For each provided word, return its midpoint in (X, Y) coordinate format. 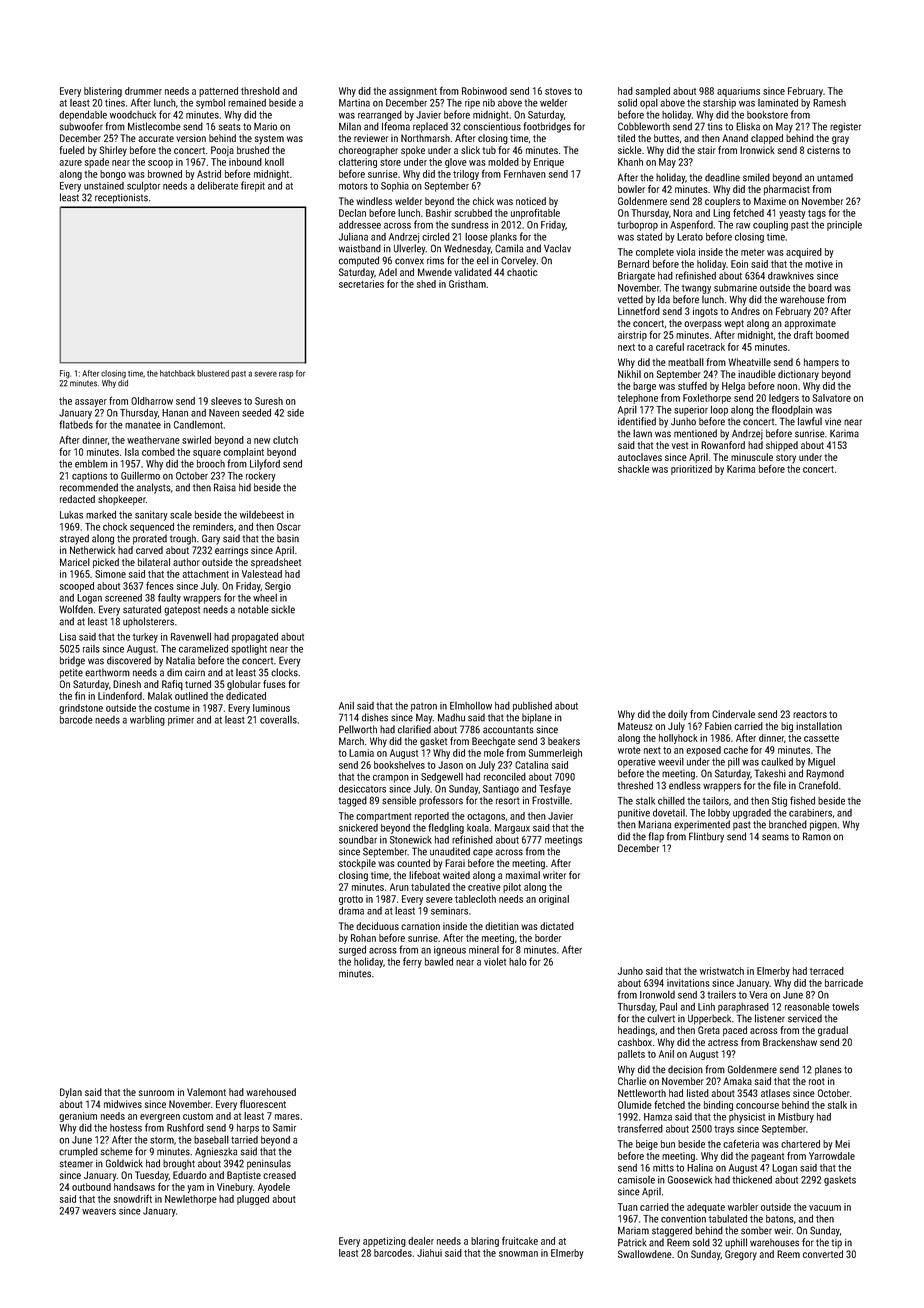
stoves (558, 91)
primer (181, 721)
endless (685, 785)
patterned (218, 92)
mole (494, 753)
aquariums (738, 92)
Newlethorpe (191, 1200)
